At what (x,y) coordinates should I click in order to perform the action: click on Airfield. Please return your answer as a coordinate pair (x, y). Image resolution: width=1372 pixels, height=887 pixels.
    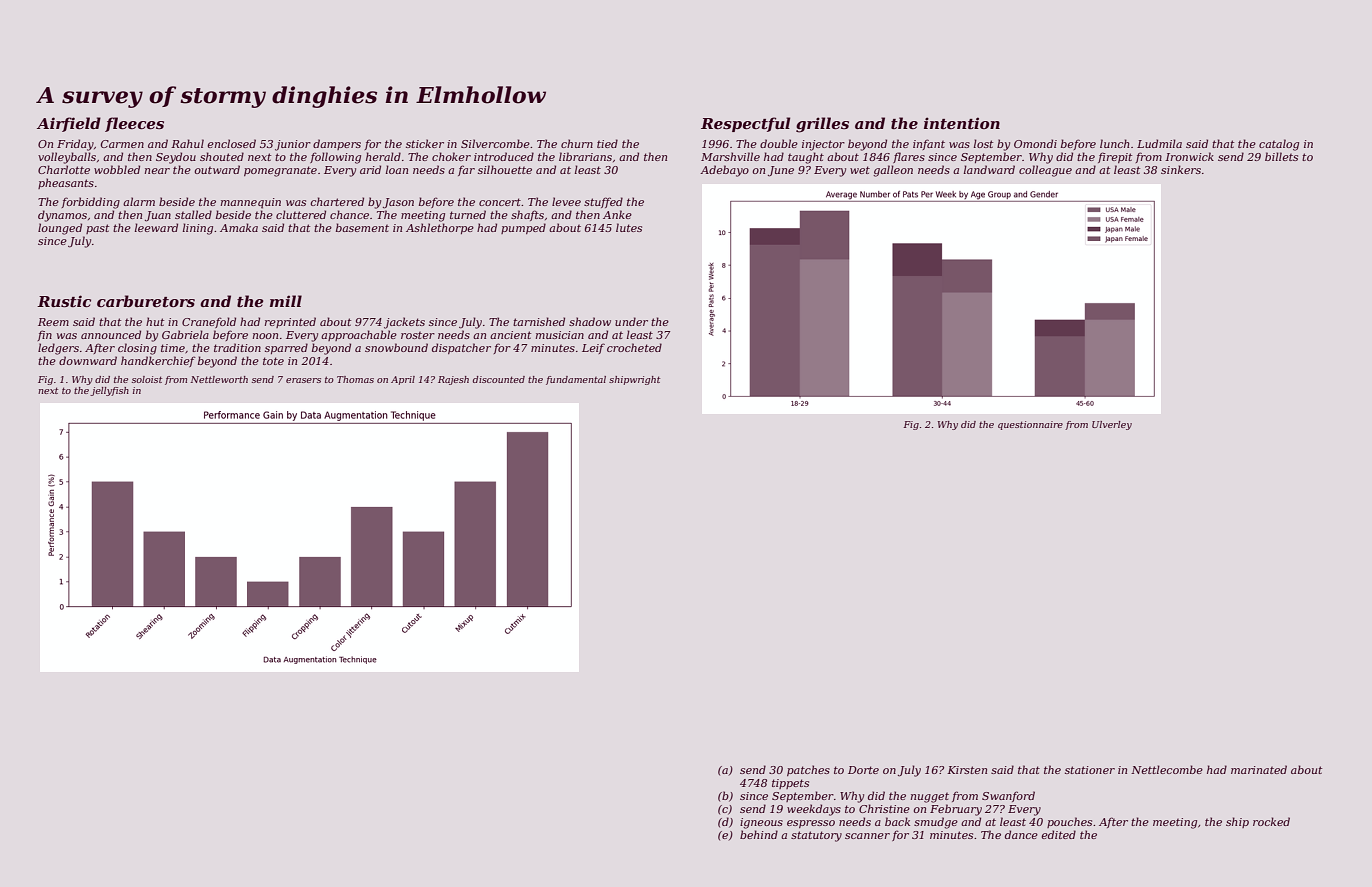
    Looking at the image, I should click on (69, 124).
